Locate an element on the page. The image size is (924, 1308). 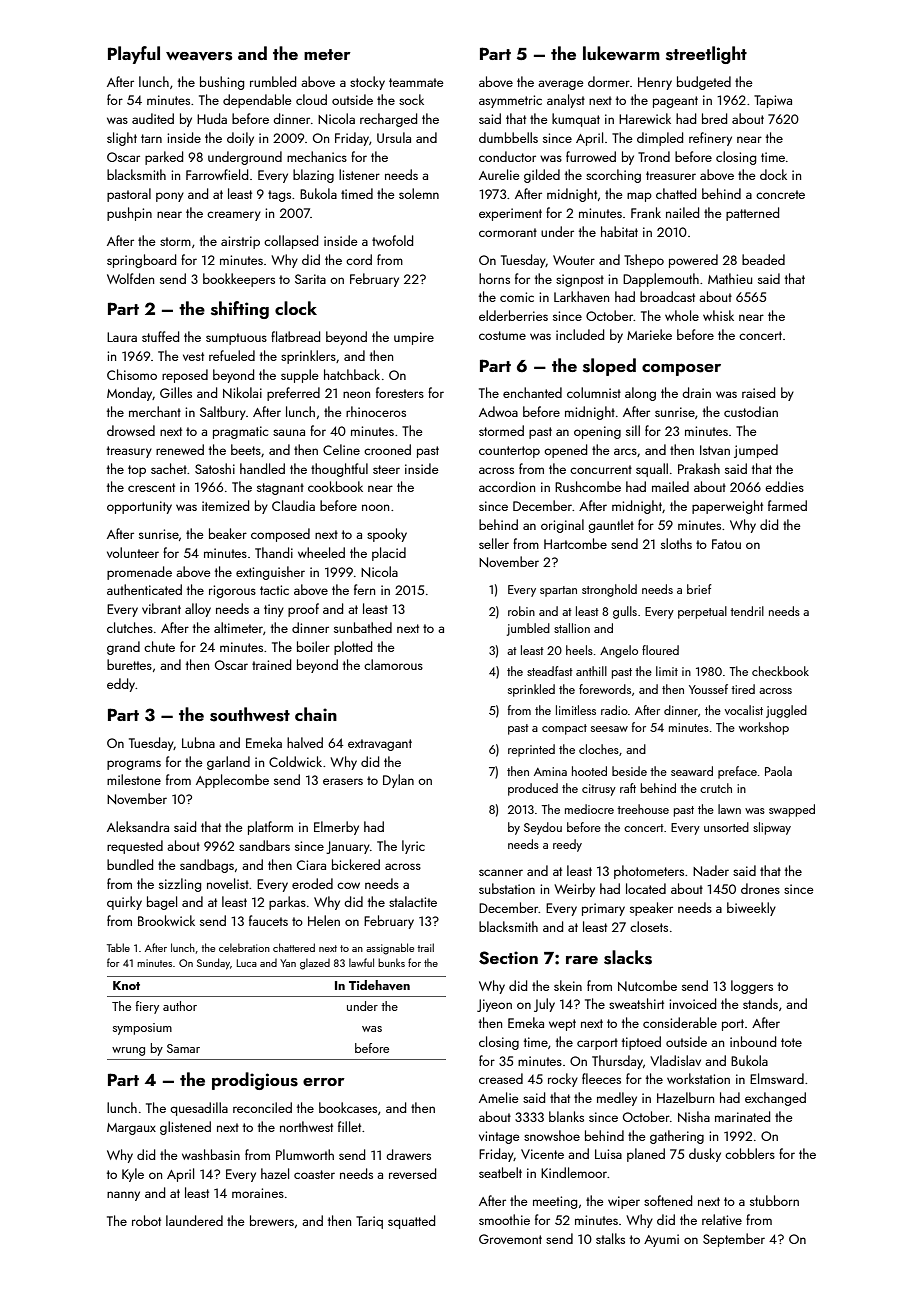
eddies is located at coordinates (784, 486).
